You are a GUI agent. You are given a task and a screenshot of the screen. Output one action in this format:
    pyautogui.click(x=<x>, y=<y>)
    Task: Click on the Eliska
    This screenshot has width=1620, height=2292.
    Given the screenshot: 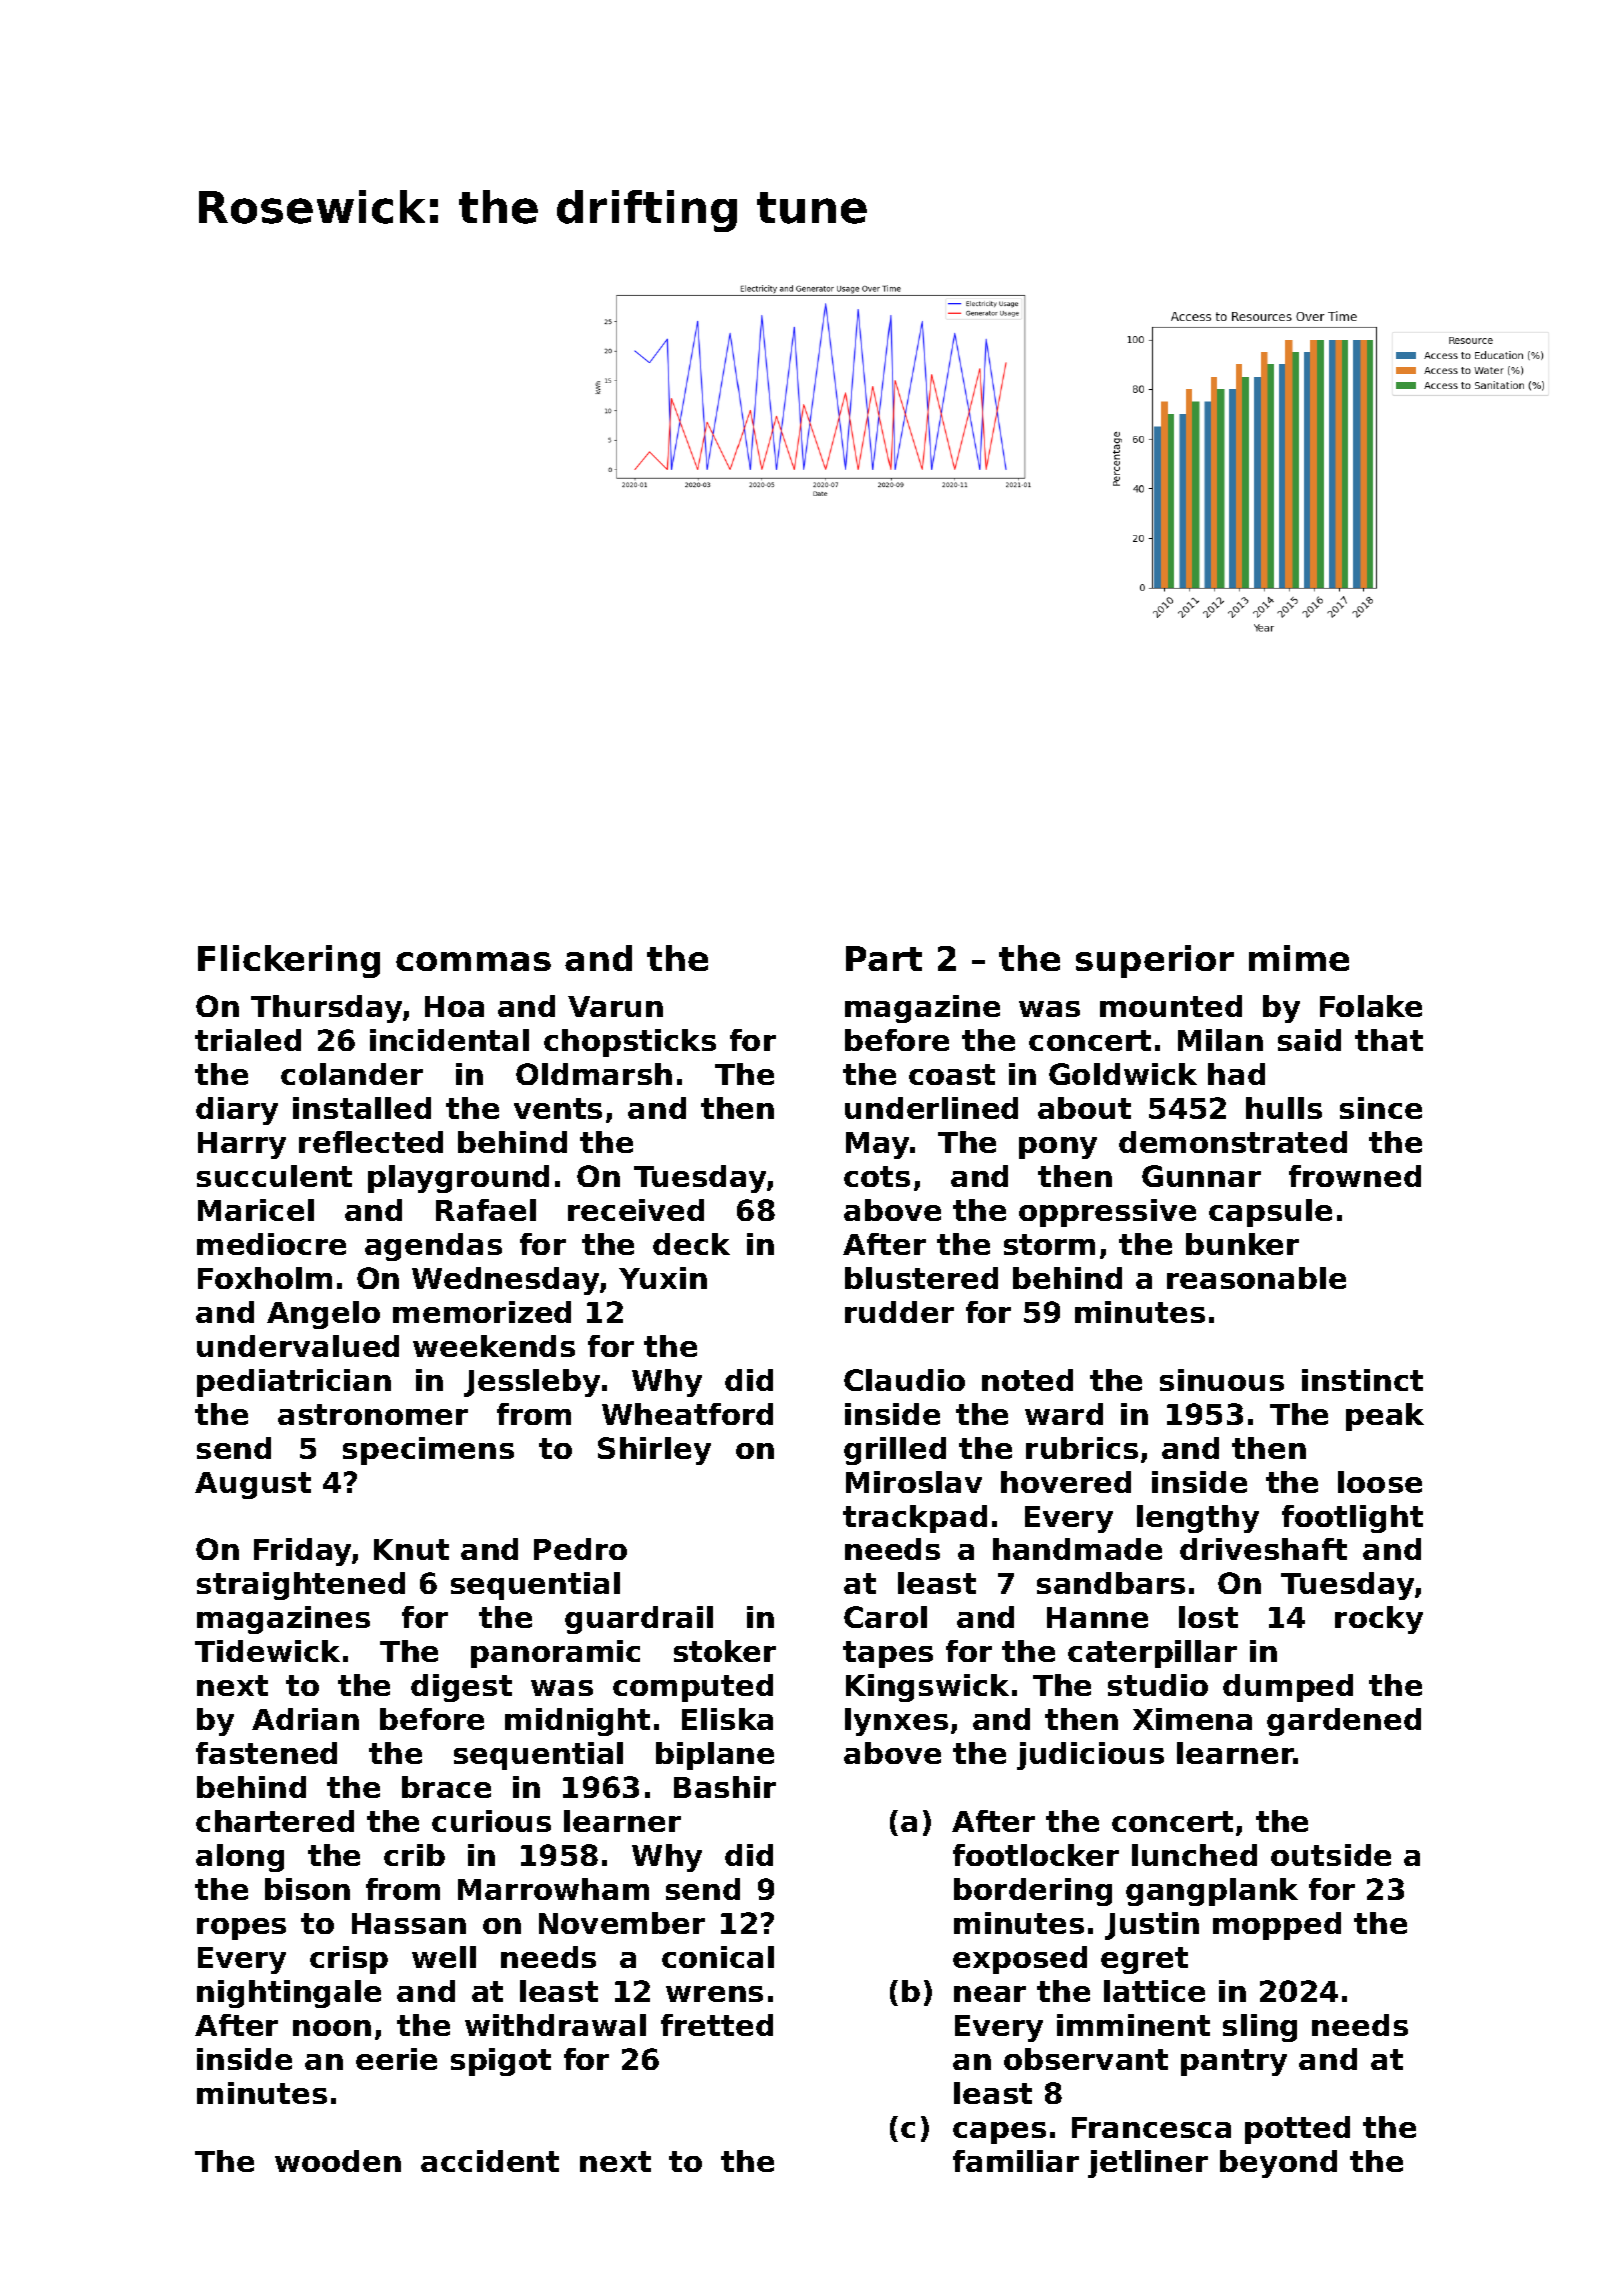 What is the action you would take?
    pyautogui.click(x=727, y=1719)
